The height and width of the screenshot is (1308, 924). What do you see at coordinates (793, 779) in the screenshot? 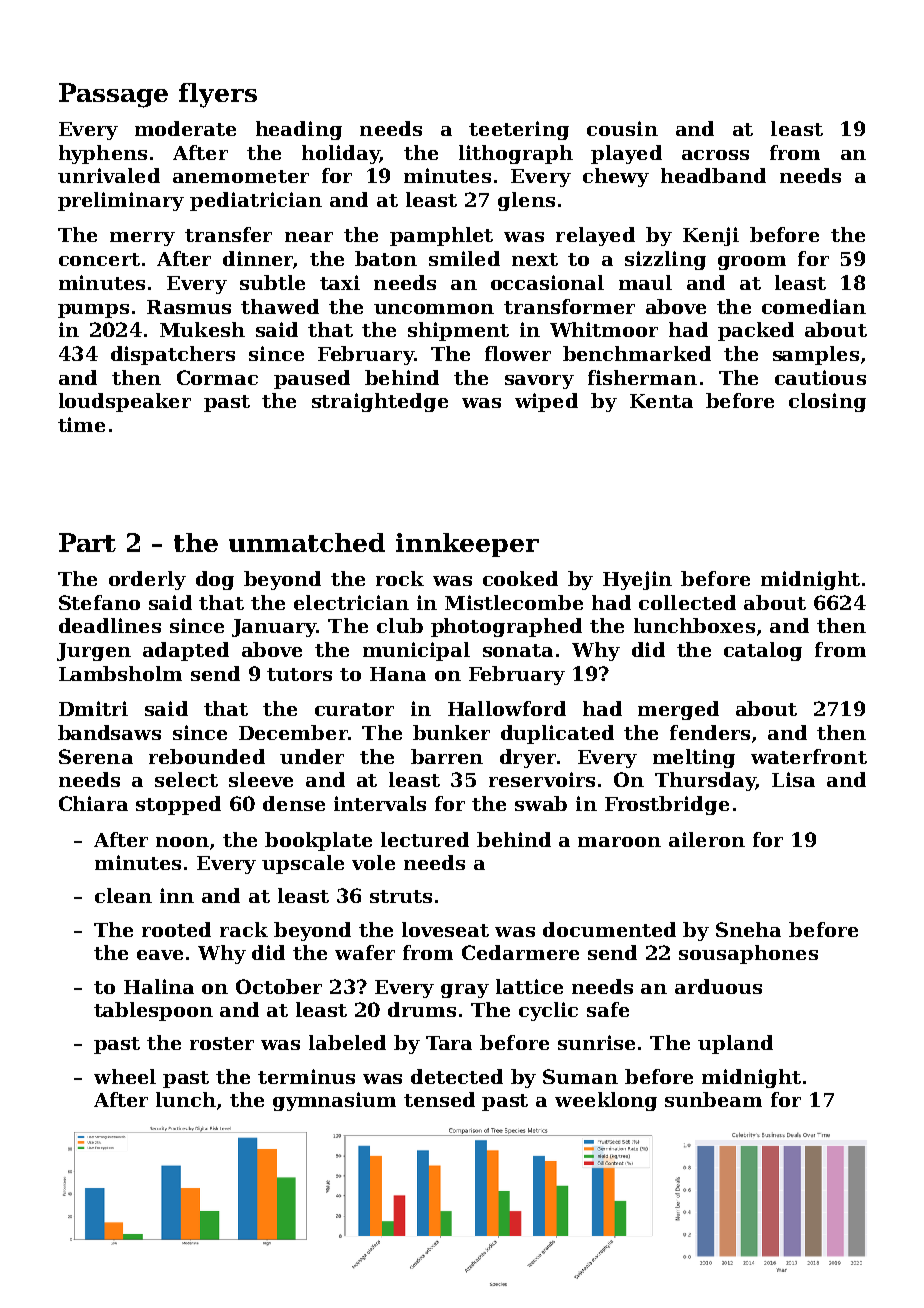
I see `Lisa` at bounding box center [793, 779].
